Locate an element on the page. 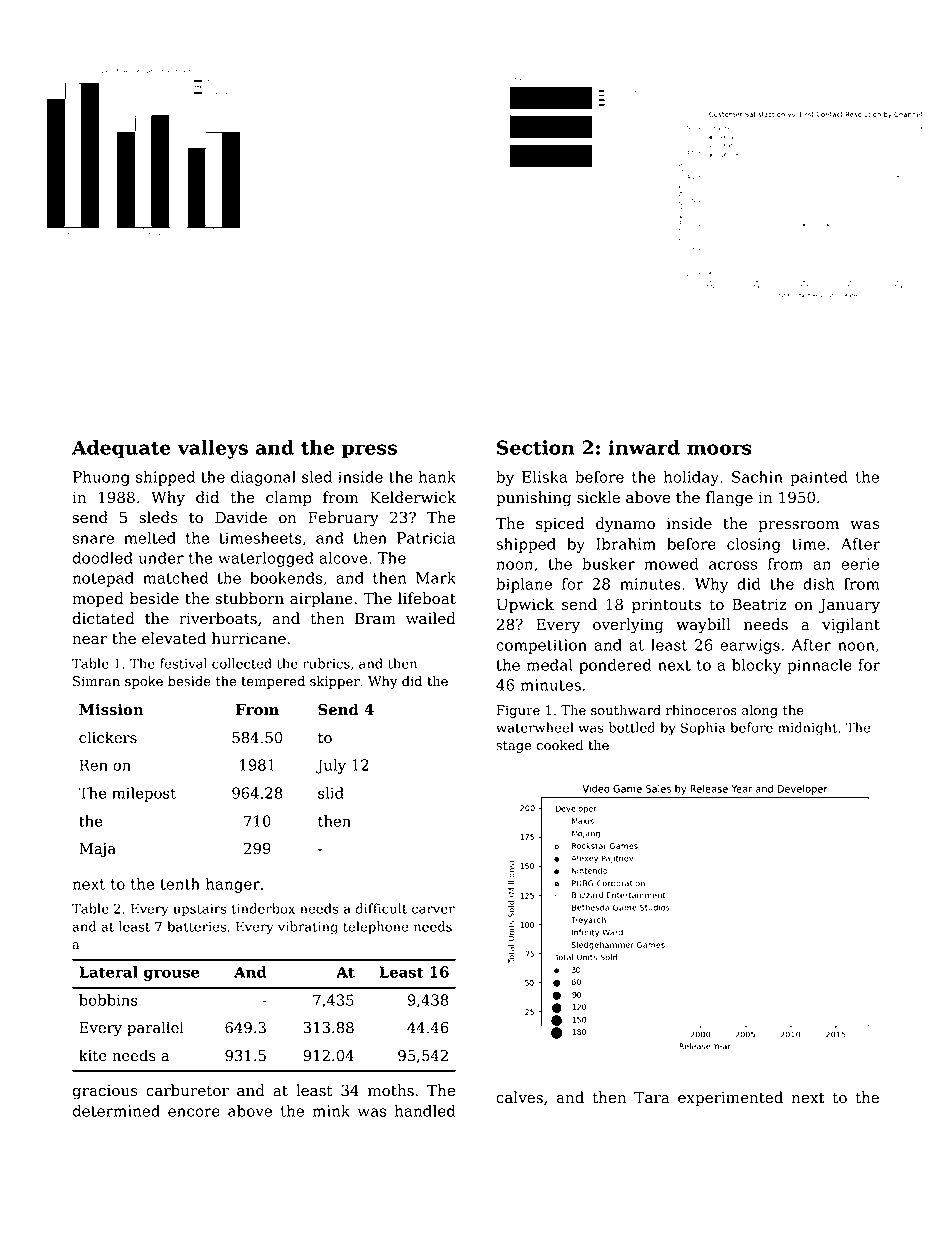  experimented is located at coordinates (730, 1098).
